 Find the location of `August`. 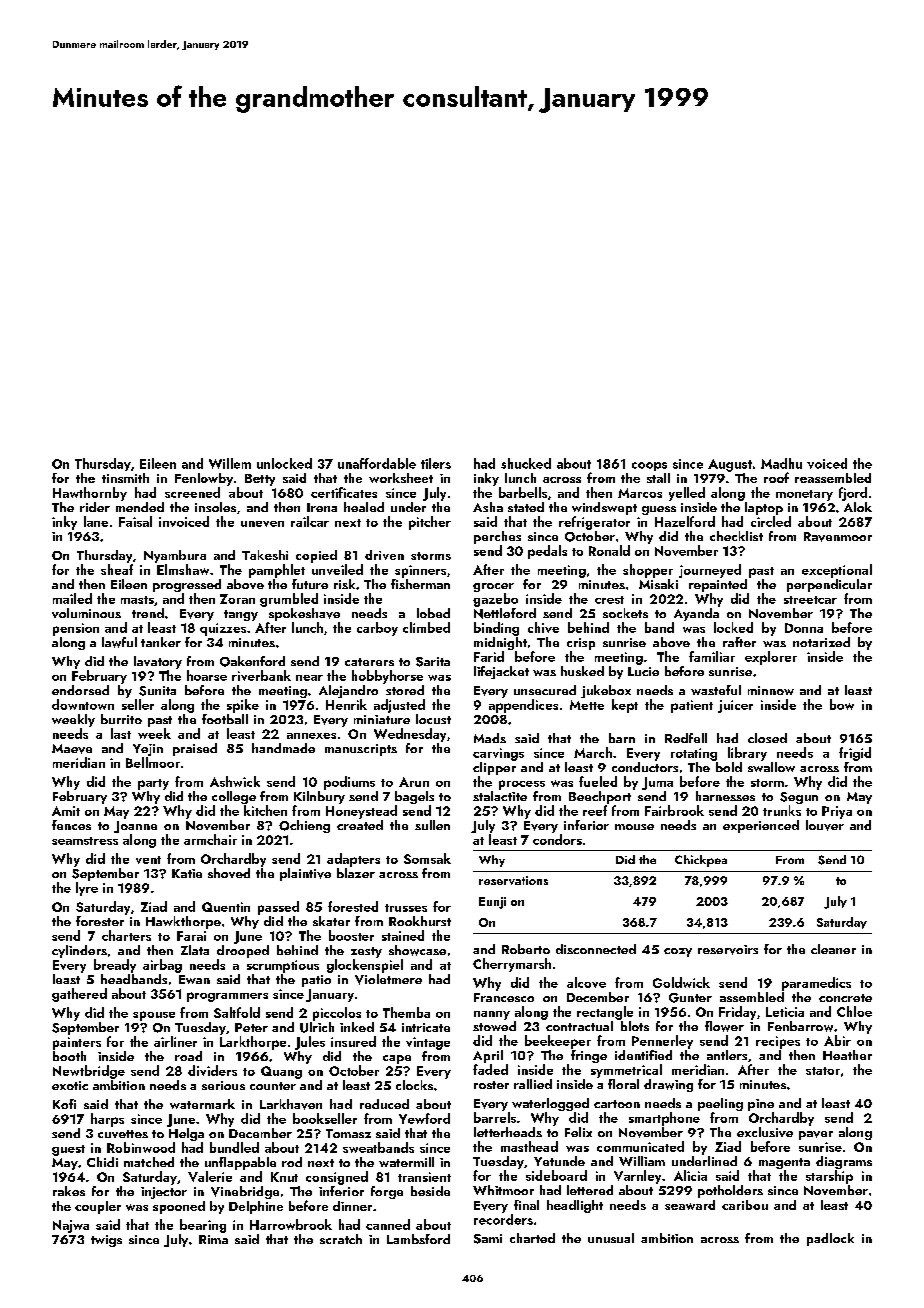

August is located at coordinates (730, 465).
